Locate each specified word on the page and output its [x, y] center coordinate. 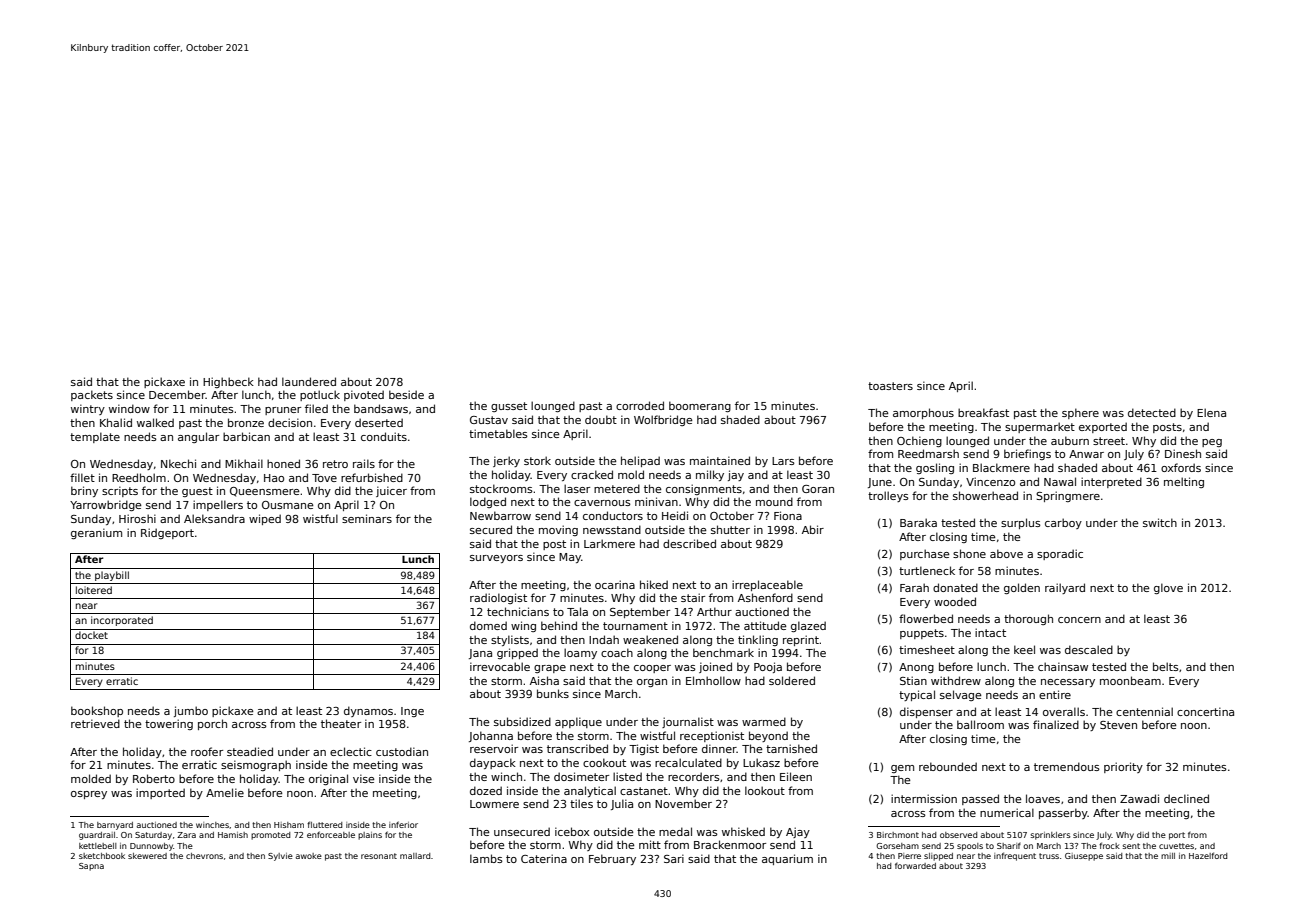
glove [1168, 588]
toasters [890, 386]
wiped [265, 519]
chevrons [204, 856]
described [689, 543]
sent [1131, 846]
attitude [765, 625]
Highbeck [228, 382]
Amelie [225, 792]
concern [1079, 620]
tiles [581, 803]
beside [406, 394]
